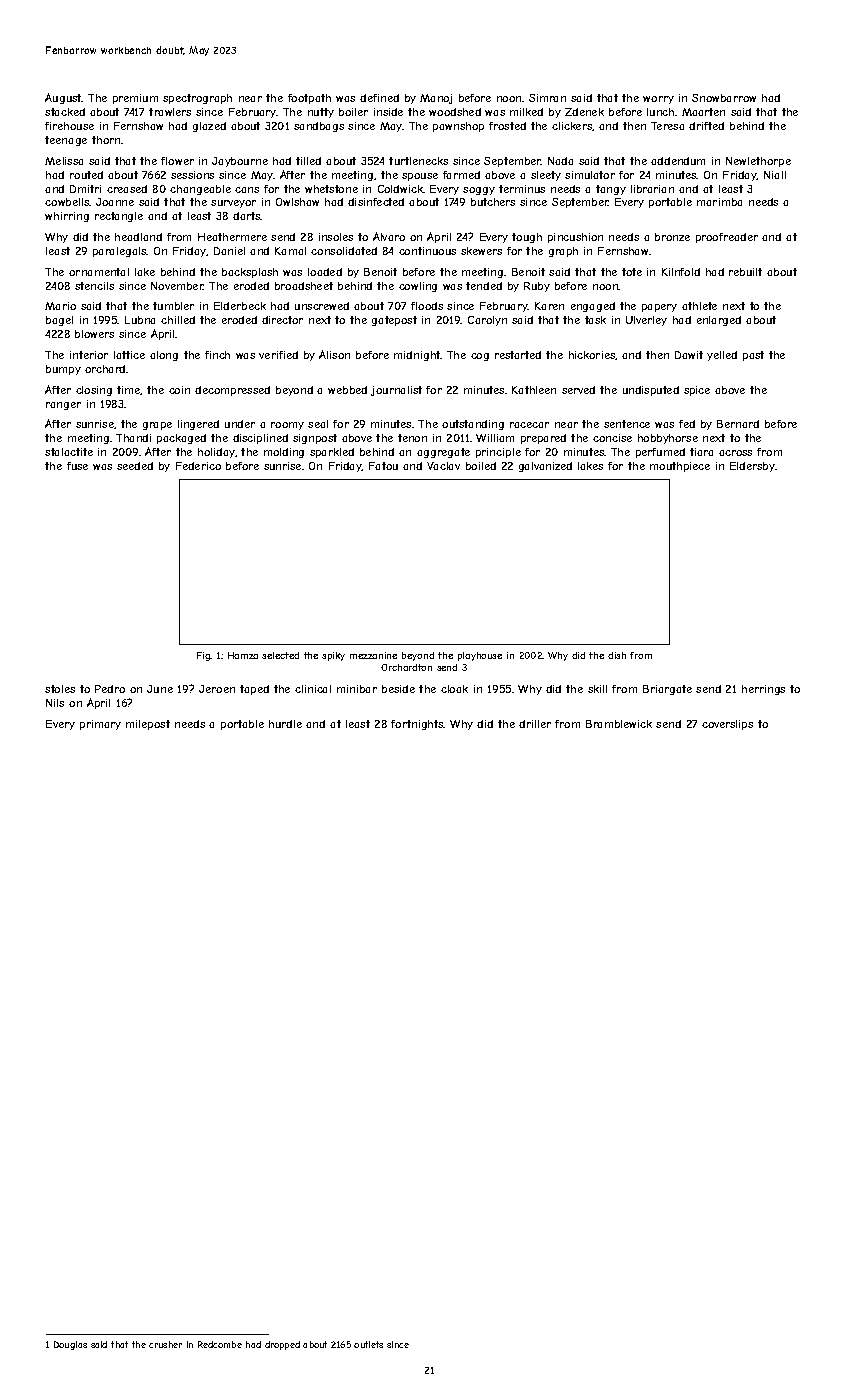 This screenshot has height=1400, width=849. Describe the element at coordinates (481, 251) in the screenshot. I see `skewers` at that location.
